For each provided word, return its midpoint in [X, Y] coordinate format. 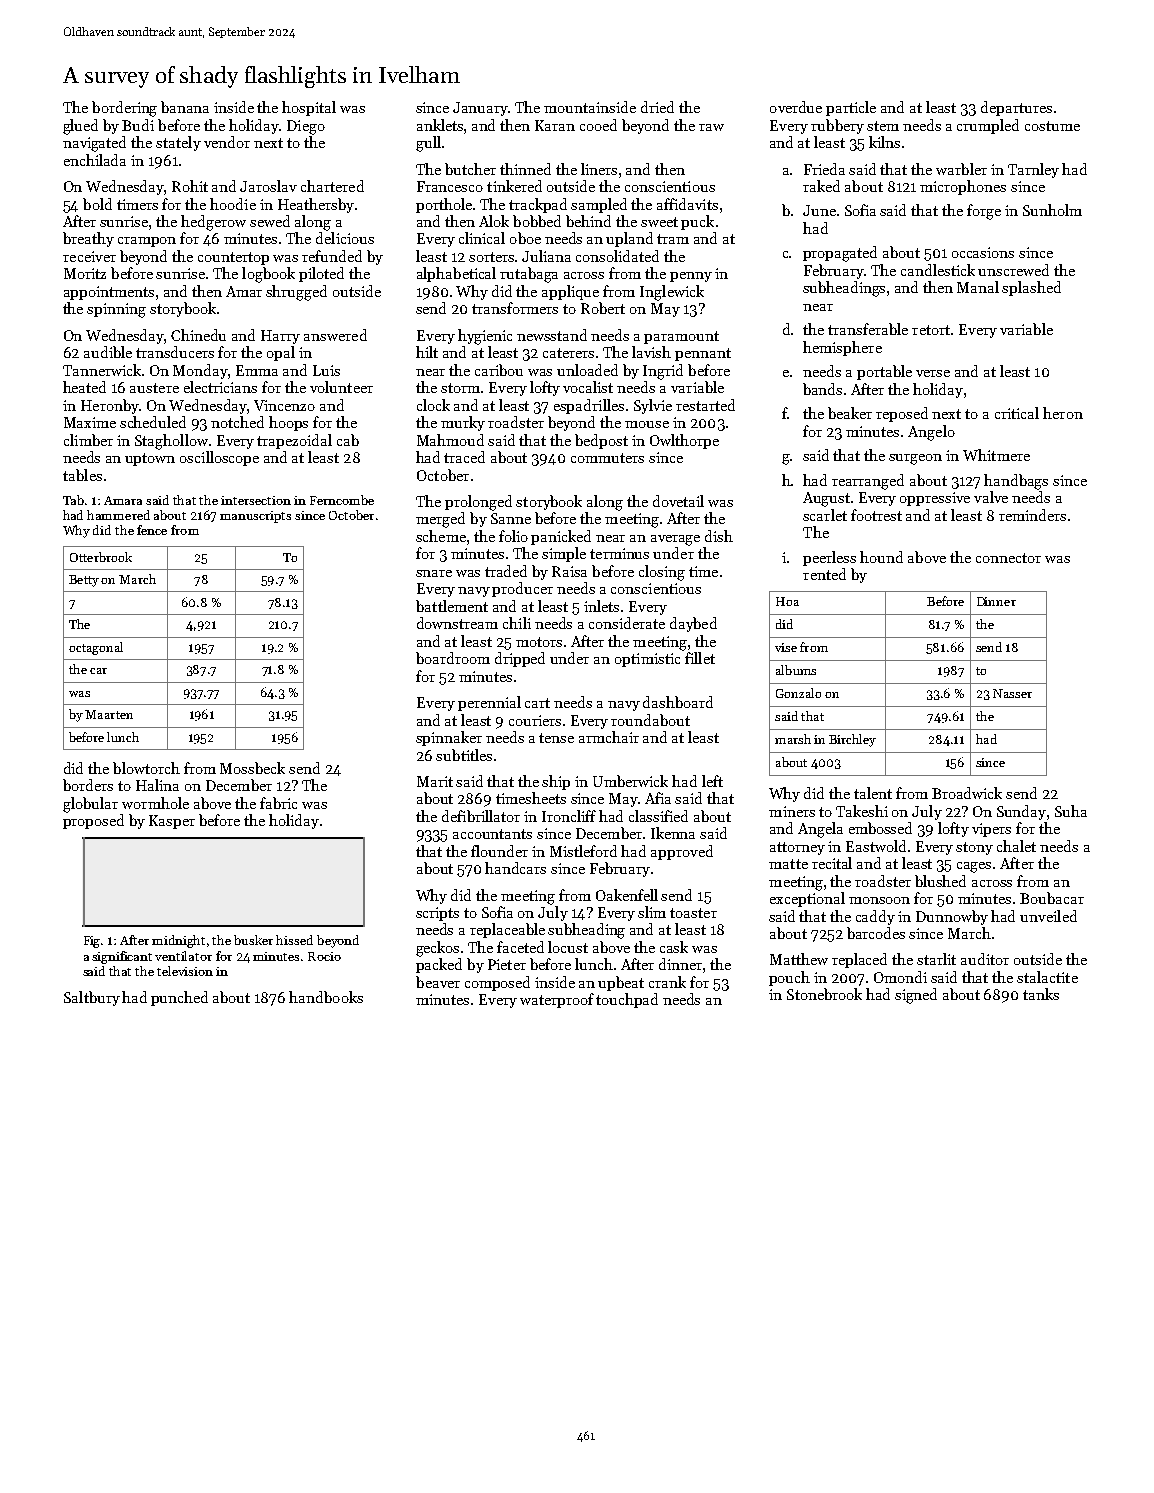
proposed [93, 821]
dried [657, 107]
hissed [294, 940]
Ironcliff [569, 816]
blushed [940, 881]
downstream [457, 623]
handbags [1016, 482]
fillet [700, 658]
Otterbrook [101, 557]
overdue [796, 107]
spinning [116, 310]
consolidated [617, 256]
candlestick [938, 270]
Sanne [511, 518]
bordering [124, 109]
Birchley [852, 740]
